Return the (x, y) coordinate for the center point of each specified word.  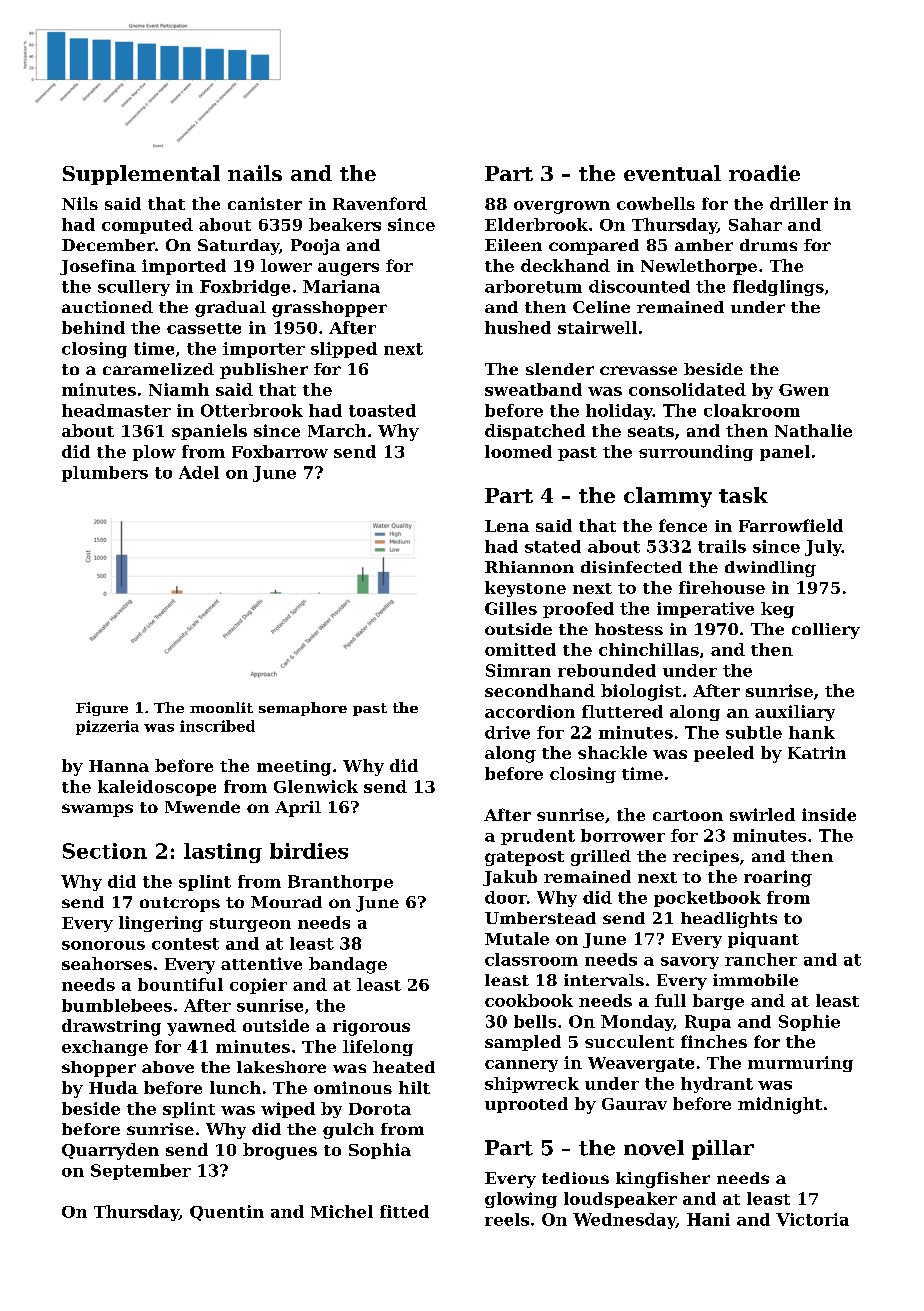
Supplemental (141, 175)
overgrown (562, 207)
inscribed (217, 726)
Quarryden (110, 1151)
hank (812, 732)
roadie (764, 173)
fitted (404, 1211)
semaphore (303, 709)
